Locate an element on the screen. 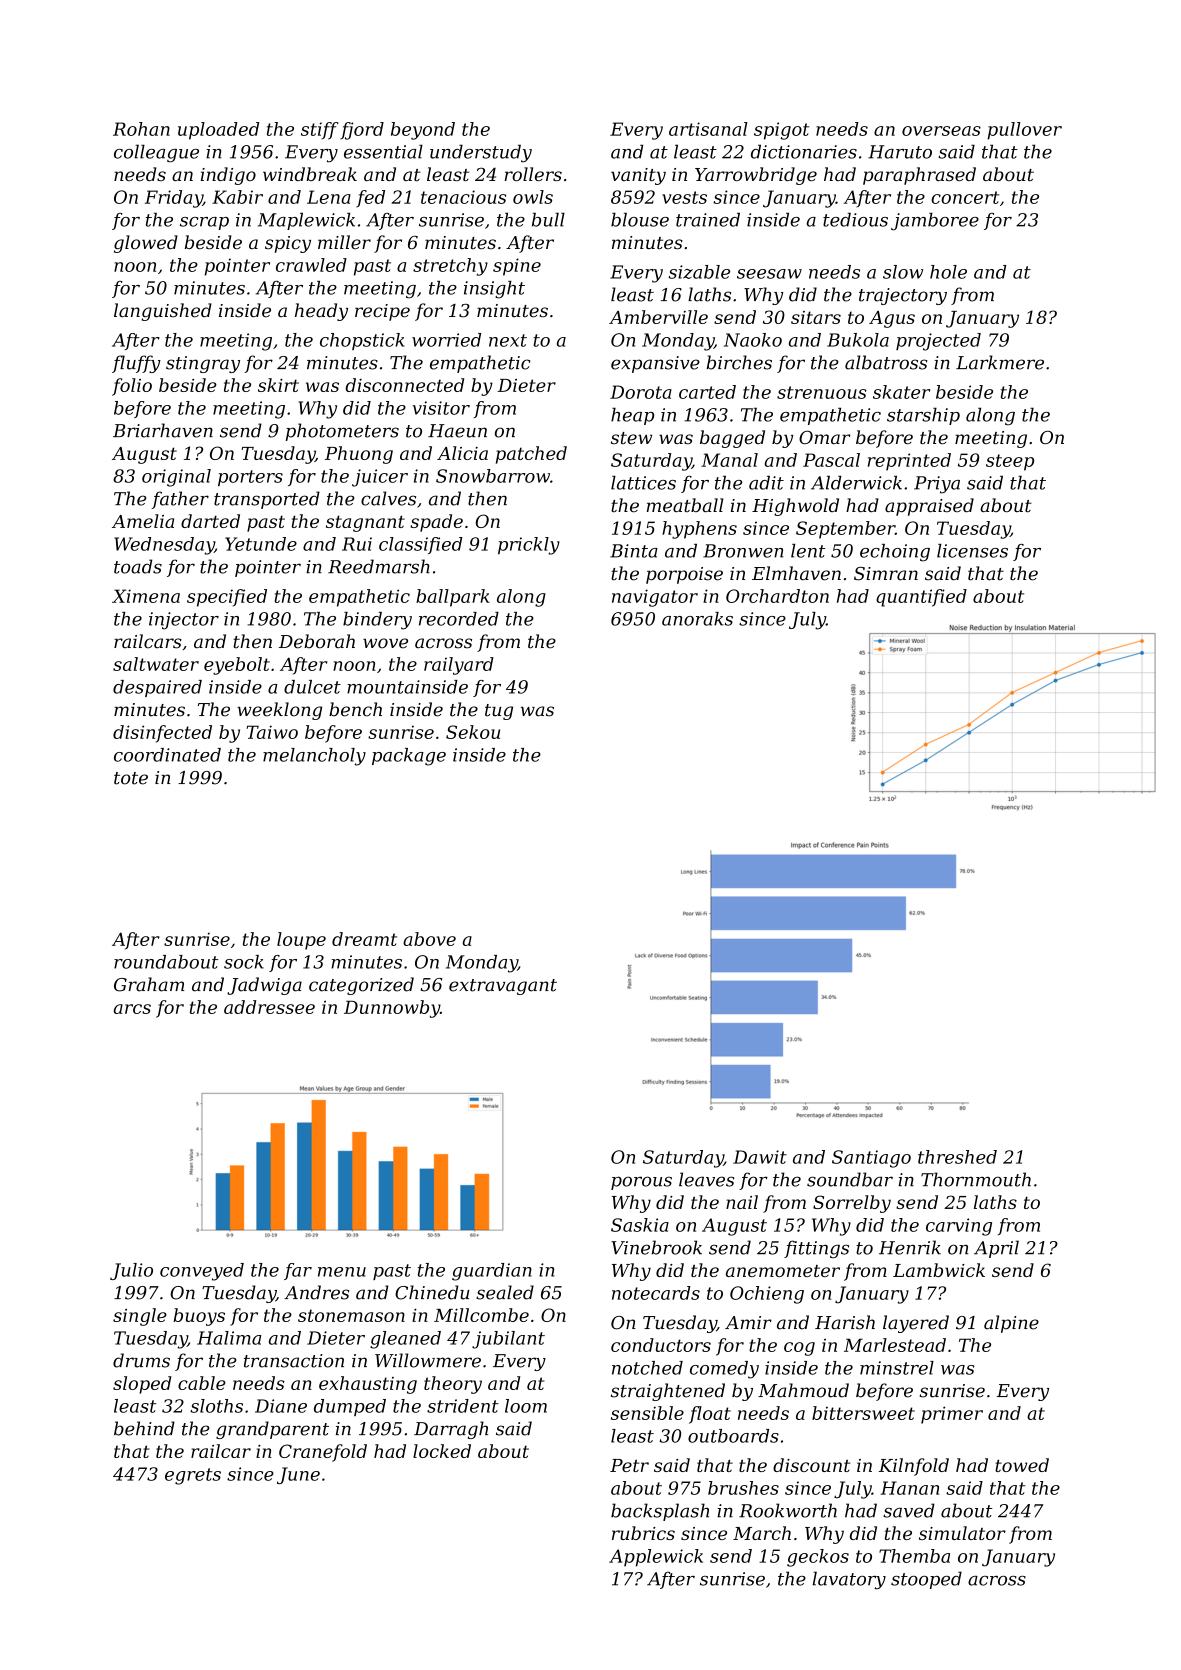  worried is located at coordinates (446, 340).
